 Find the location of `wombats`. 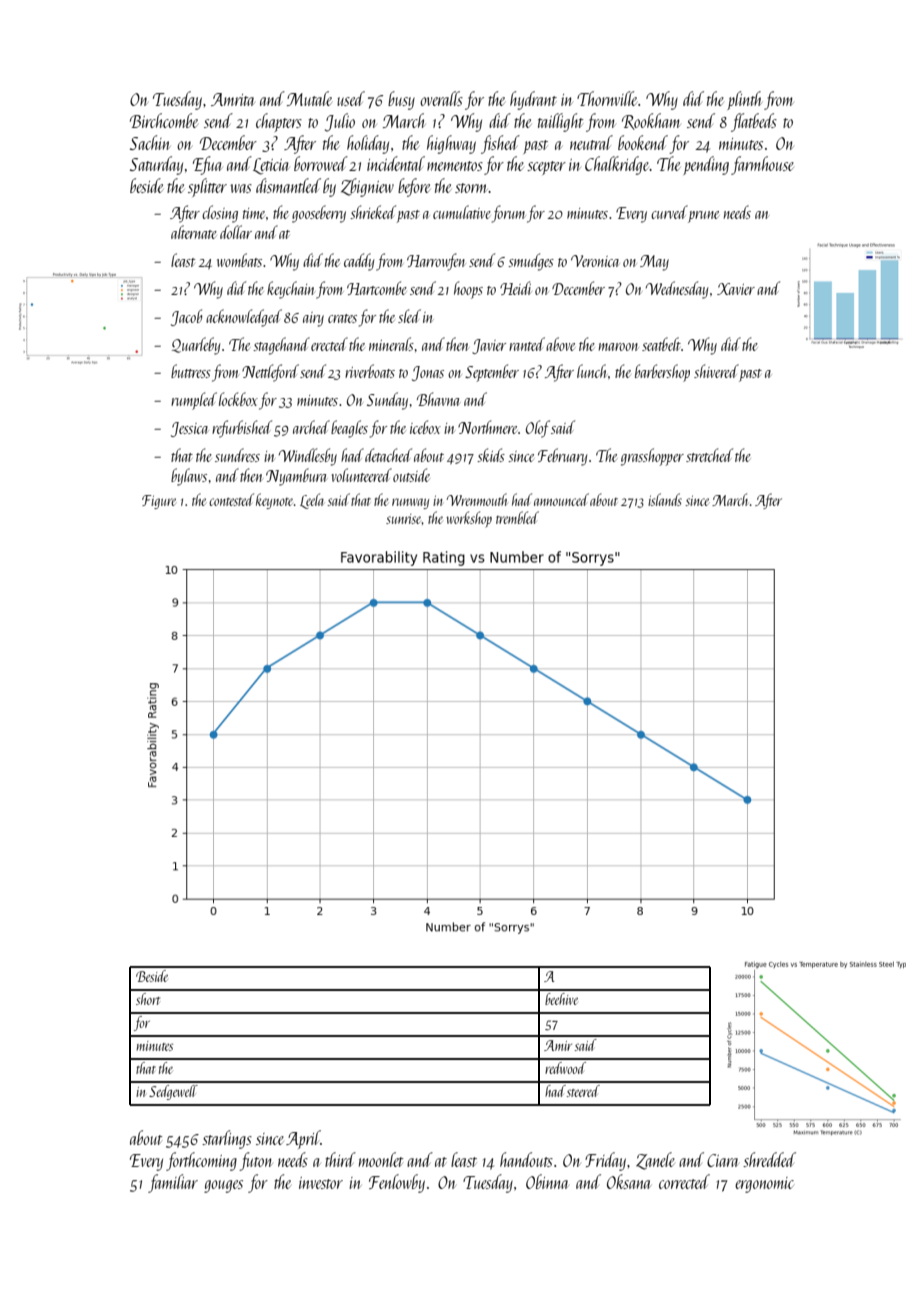

wombats is located at coordinates (239, 260).
